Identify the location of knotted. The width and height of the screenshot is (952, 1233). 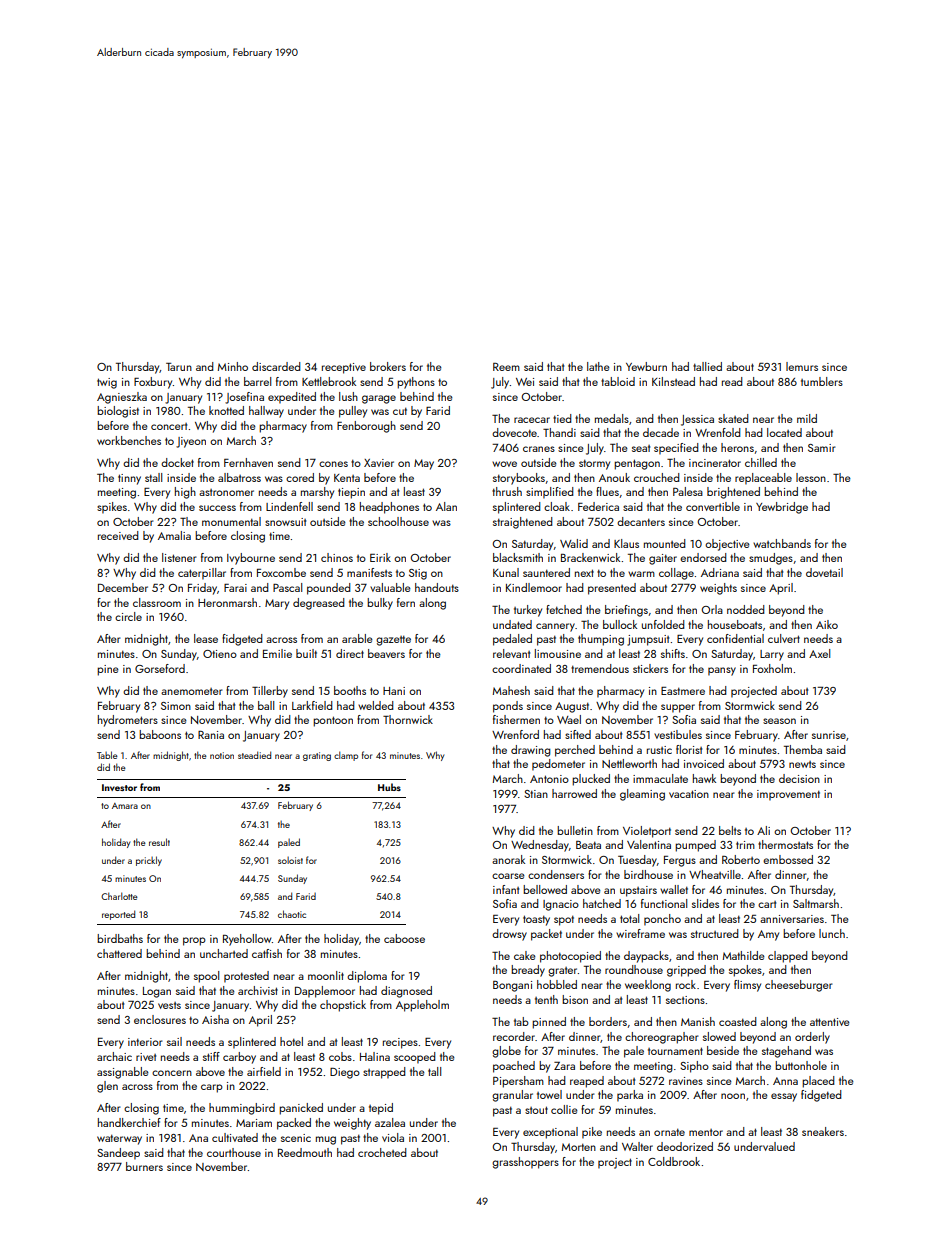
(226, 410).
